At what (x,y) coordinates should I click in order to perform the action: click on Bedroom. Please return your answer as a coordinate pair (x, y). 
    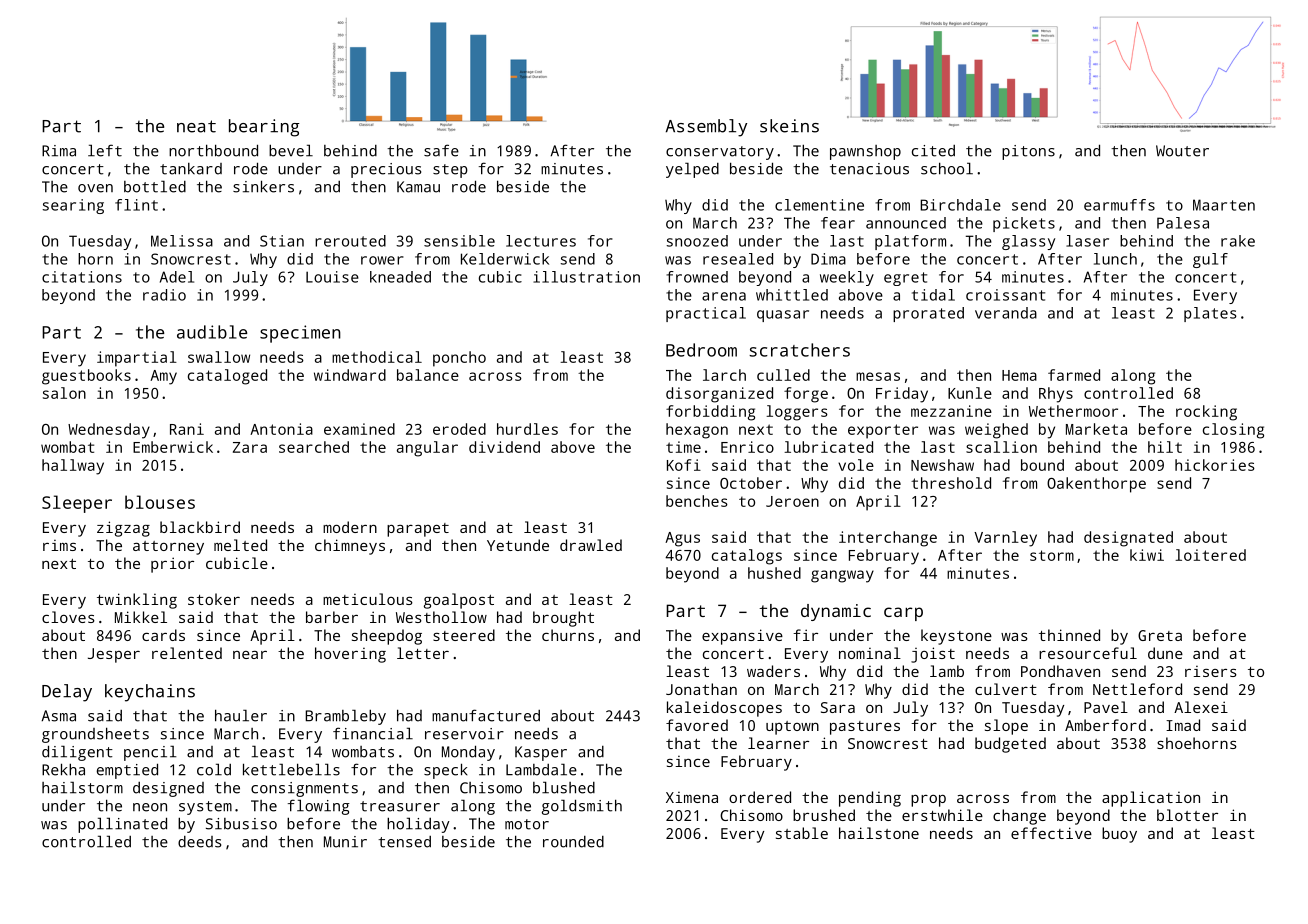
    Looking at the image, I should click on (701, 350).
